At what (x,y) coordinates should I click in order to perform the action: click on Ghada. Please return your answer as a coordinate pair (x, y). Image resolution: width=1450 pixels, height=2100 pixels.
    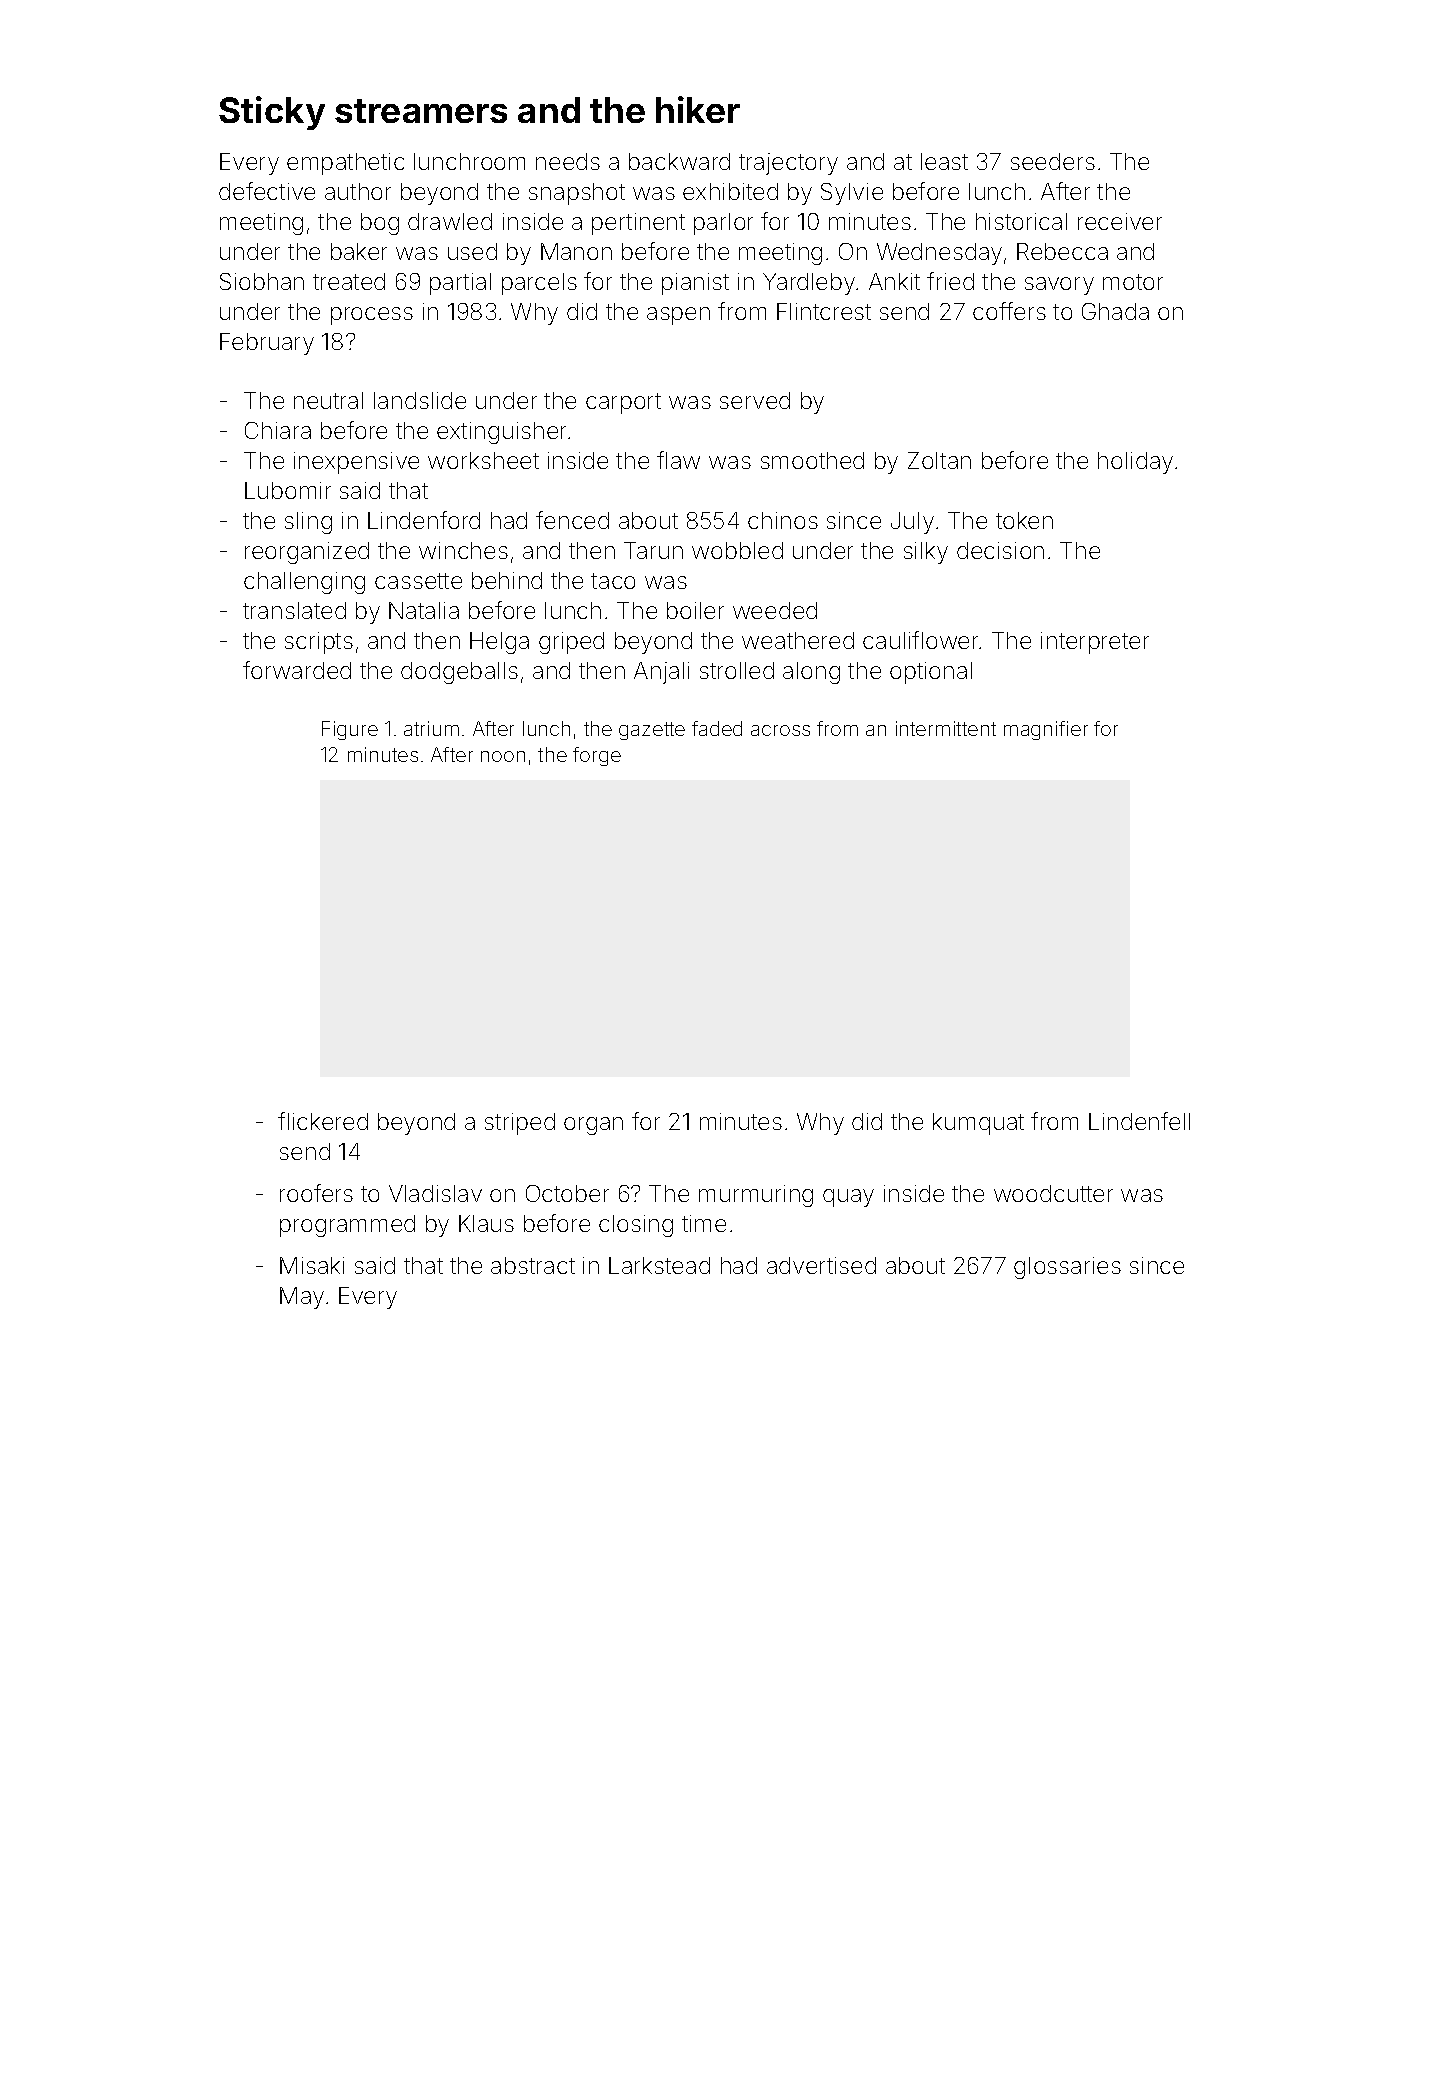
    Looking at the image, I should click on (1115, 311).
